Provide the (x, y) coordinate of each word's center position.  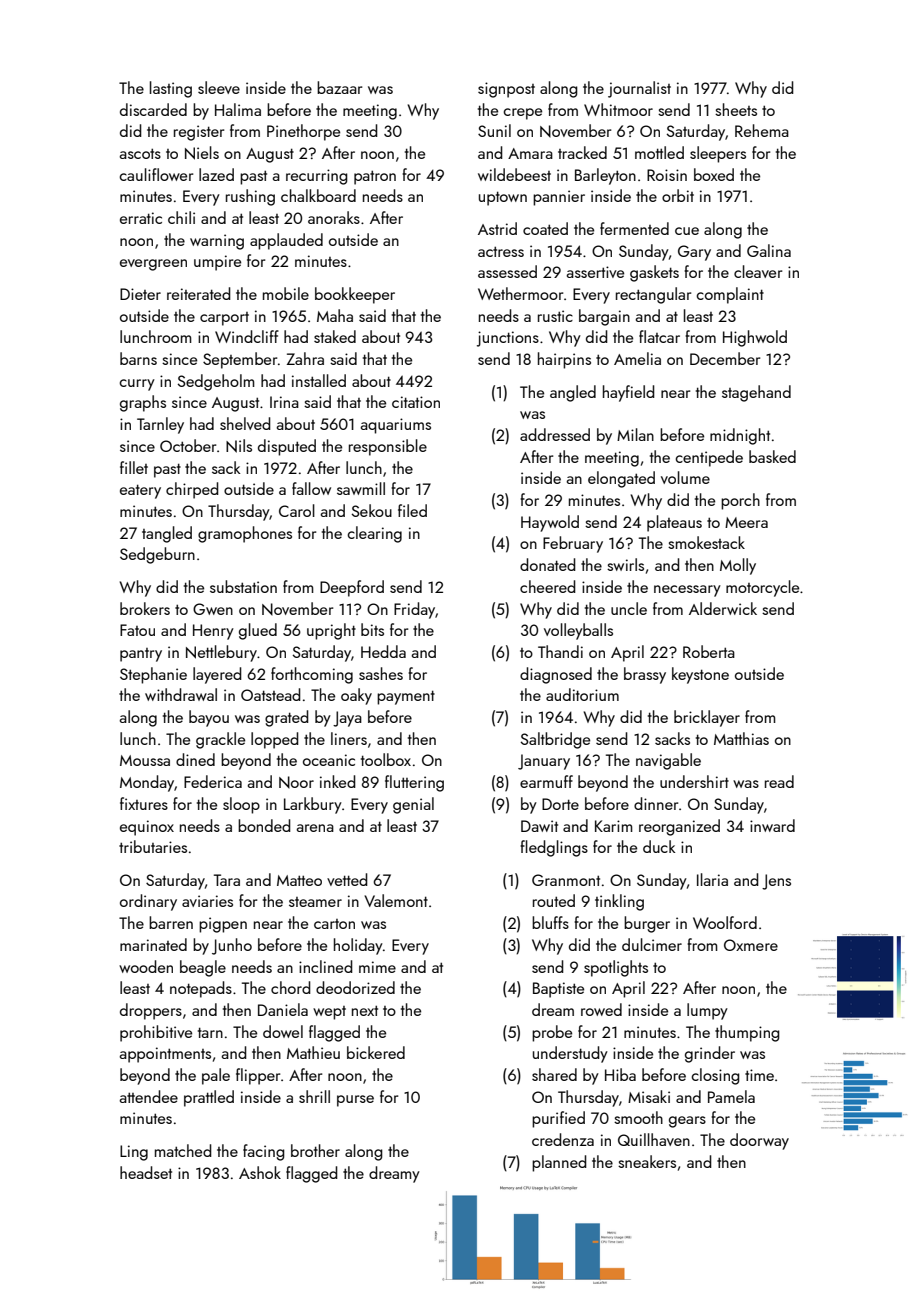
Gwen (213, 609)
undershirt (694, 781)
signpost (506, 90)
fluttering (414, 783)
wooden (146, 966)
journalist (639, 89)
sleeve (219, 87)
